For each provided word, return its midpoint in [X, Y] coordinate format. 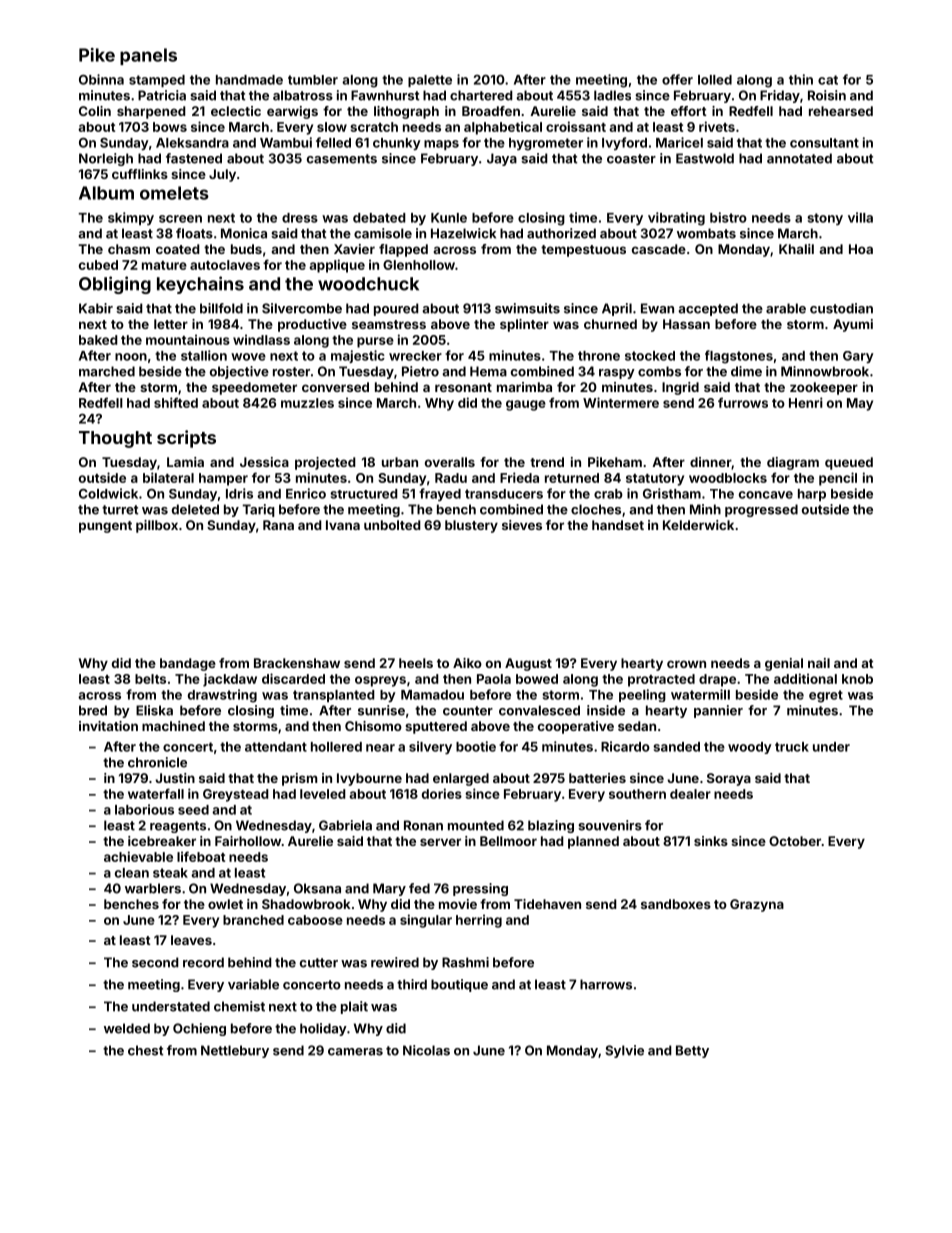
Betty [692, 1051]
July [222, 175]
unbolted [392, 525]
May [860, 404]
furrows [743, 402]
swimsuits [527, 308]
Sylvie [624, 1051]
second [155, 962]
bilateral [168, 477]
